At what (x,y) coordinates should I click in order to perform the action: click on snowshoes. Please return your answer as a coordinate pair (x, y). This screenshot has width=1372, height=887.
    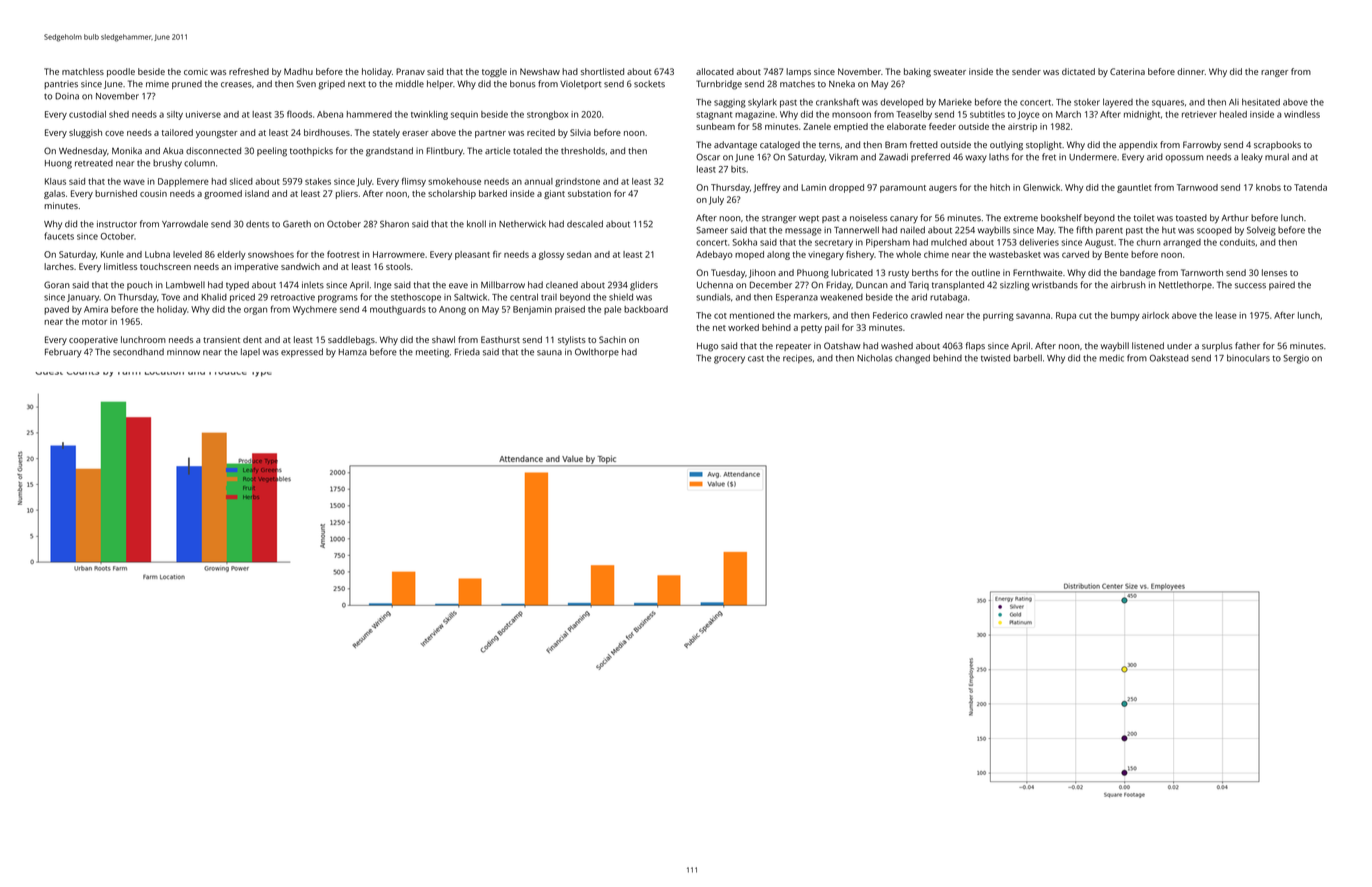
    Looking at the image, I should click on (271, 254).
